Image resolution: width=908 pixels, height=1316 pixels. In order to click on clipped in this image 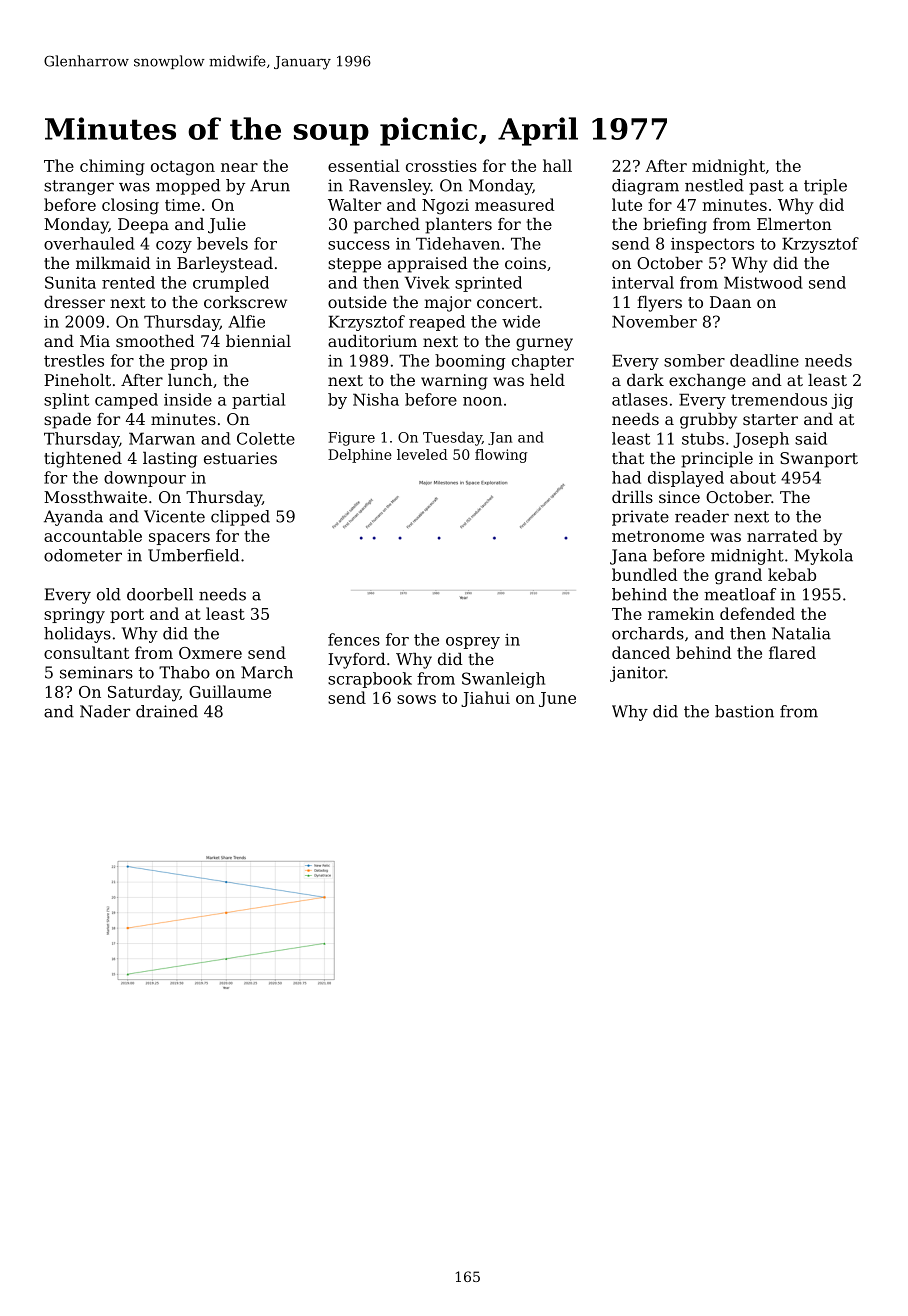, I will do `click(240, 518)`.
